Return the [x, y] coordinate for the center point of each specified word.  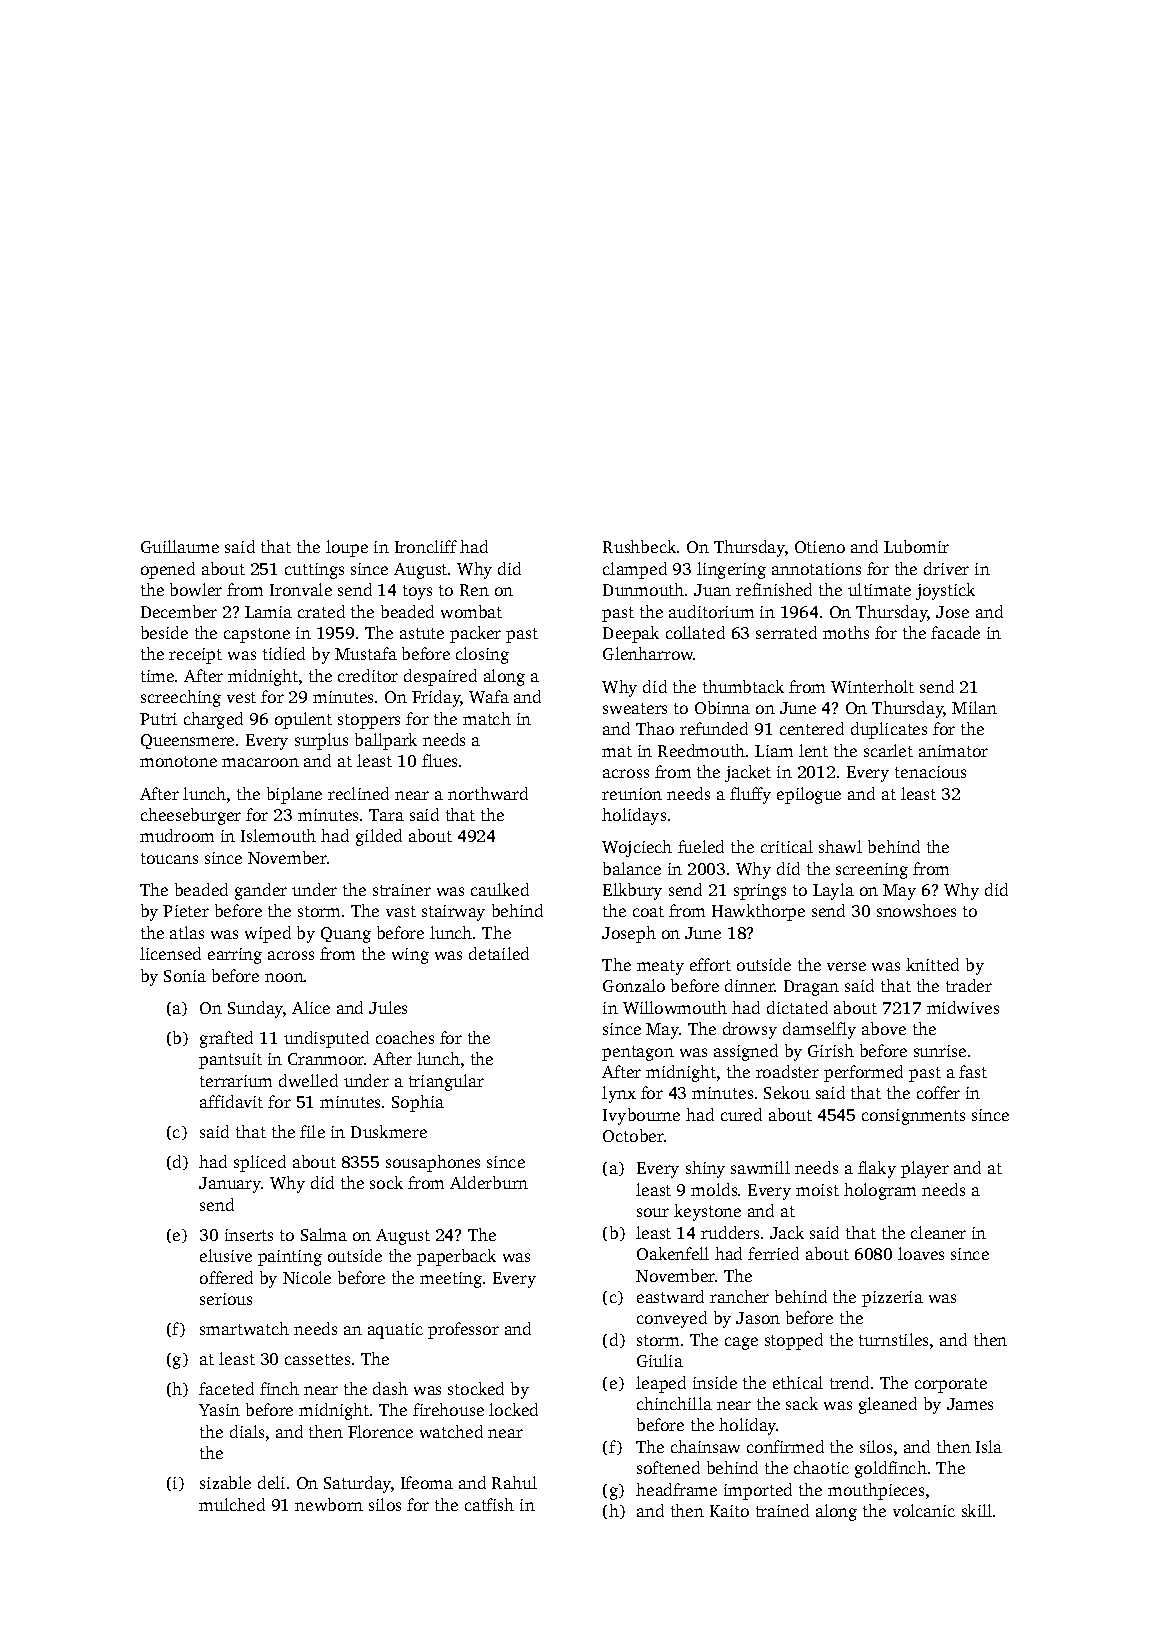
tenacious [930, 772]
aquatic [395, 1331]
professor [463, 1330]
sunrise [940, 1051]
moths [846, 632]
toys [417, 592]
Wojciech [637, 848]
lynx [619, 1094]
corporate [951, 1385]
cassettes [317, 1359]
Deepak [631, 634]
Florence [380, 1431]
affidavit [231, 1101]
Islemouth [278, 835]
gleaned [888, 1405]
